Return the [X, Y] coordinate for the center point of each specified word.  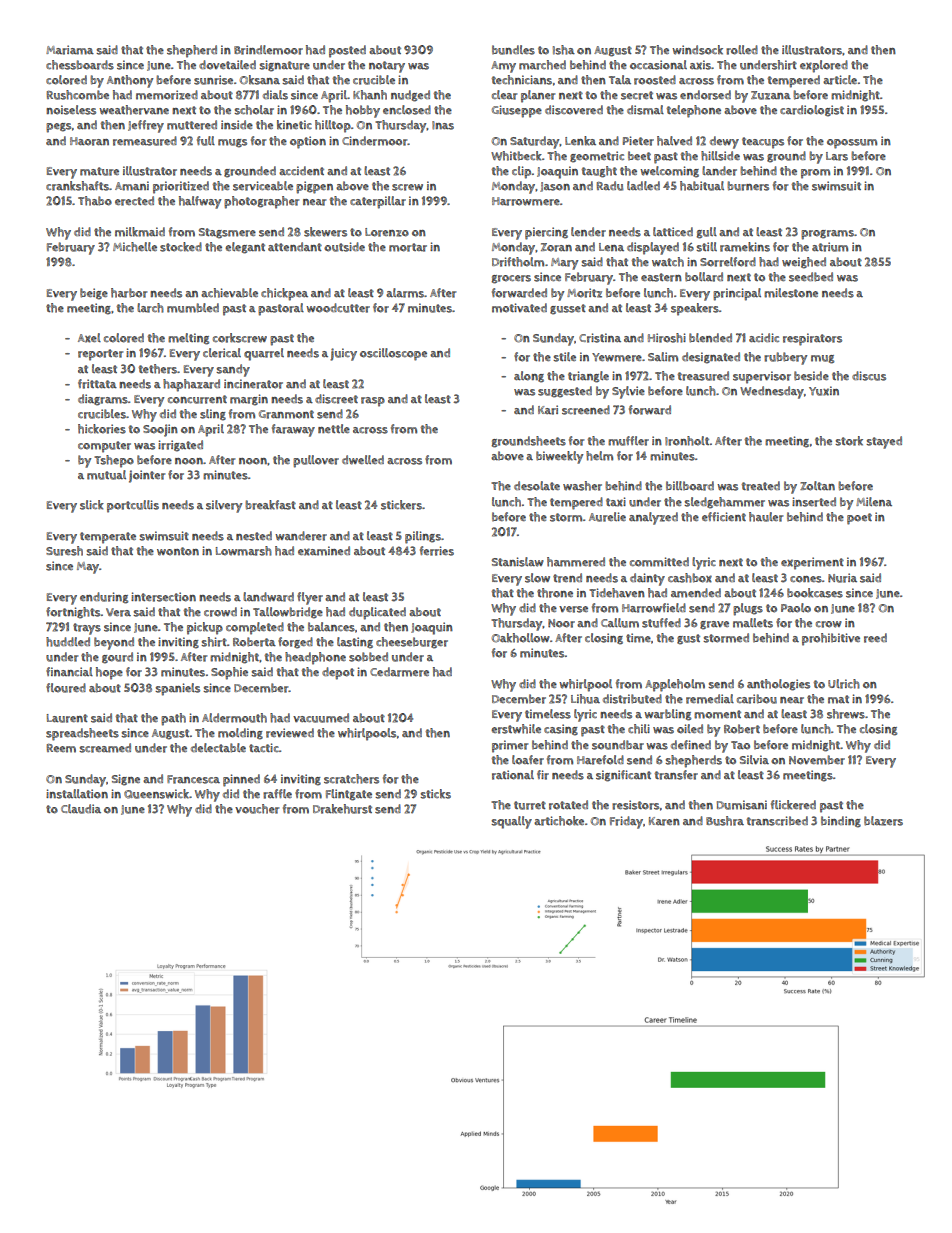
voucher [257, 809]
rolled [742, 50]
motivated [519, 308]
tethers [158, 369]
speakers [695, 309]
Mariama [70, 50]
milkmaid [140, 232]
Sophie [229, 673]
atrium [830, 247]
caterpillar [378, 202]
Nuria [842, 578]
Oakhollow [521, 638]
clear [504, 95]
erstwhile [516, 729]
